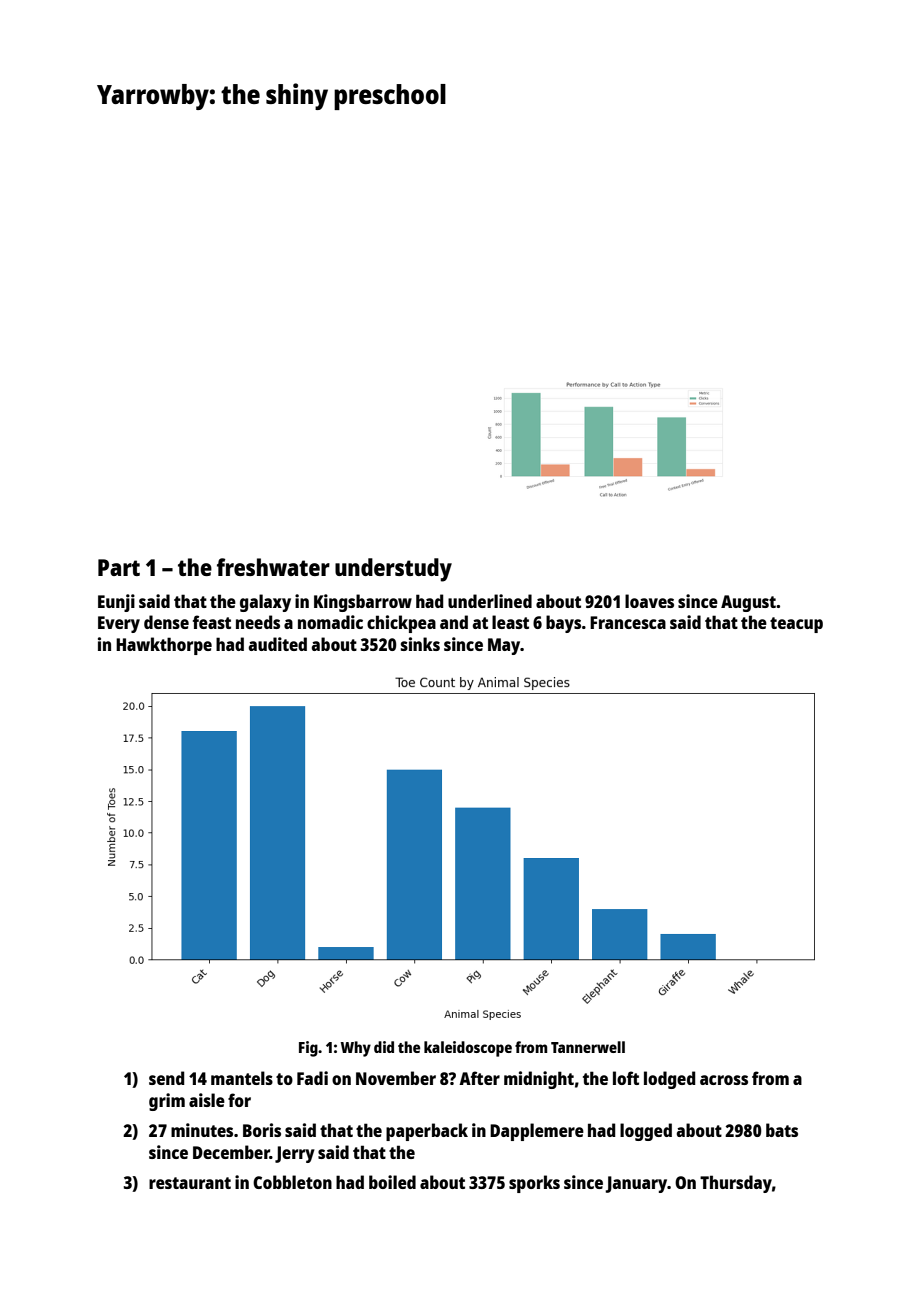 The width and height of the screenshot is (924, 1308). I want to click on understudy, so click(393, 570).
